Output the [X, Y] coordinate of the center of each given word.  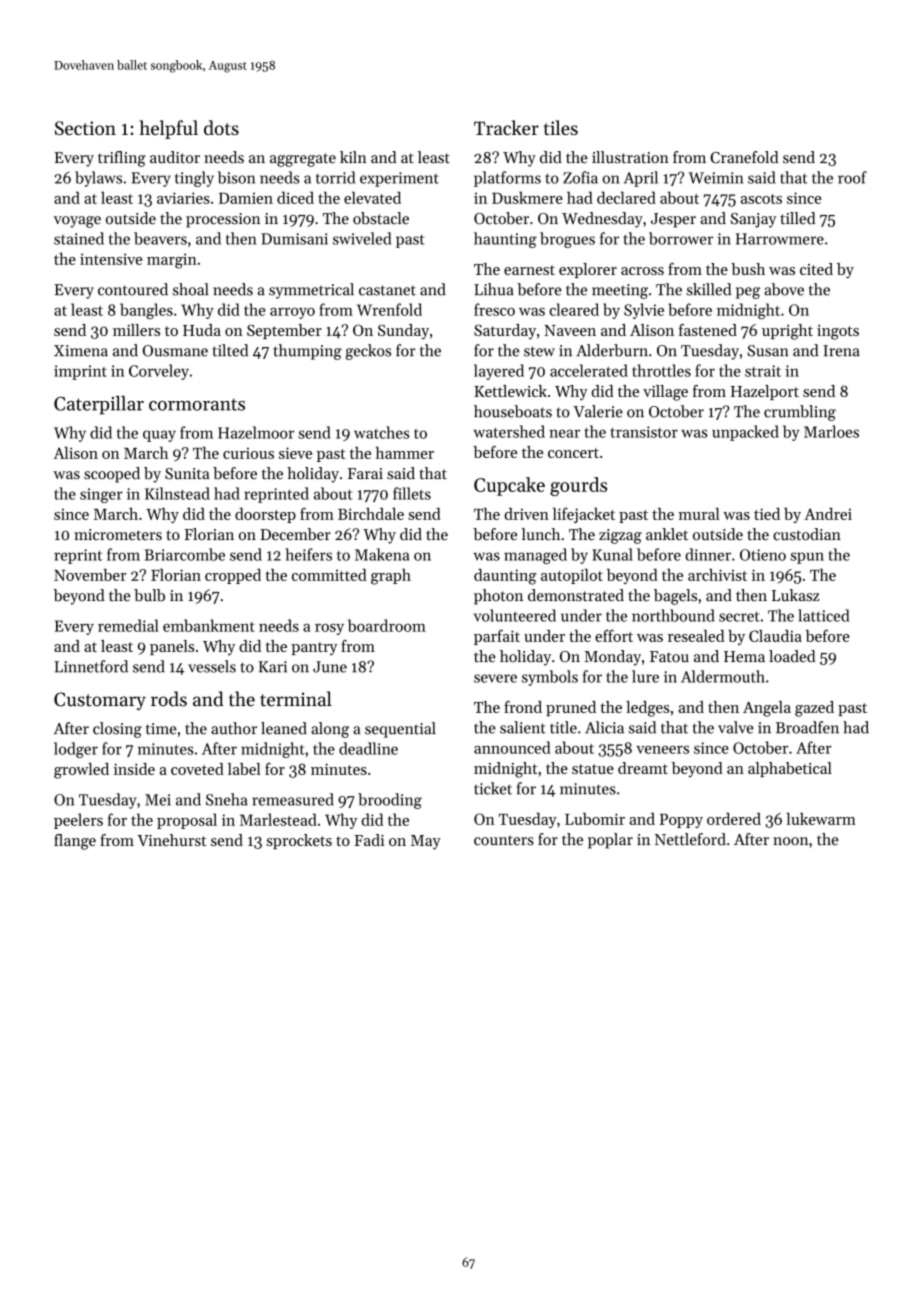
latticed [823, 615]
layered [499, 372]
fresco [494, 309]
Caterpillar [99, 405]
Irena [841, 351]
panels [172, 647]
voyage [77, 222]
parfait [497, 637]
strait [763, 371]
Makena [382, 554]
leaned [284, 728]
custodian [807, 534]
